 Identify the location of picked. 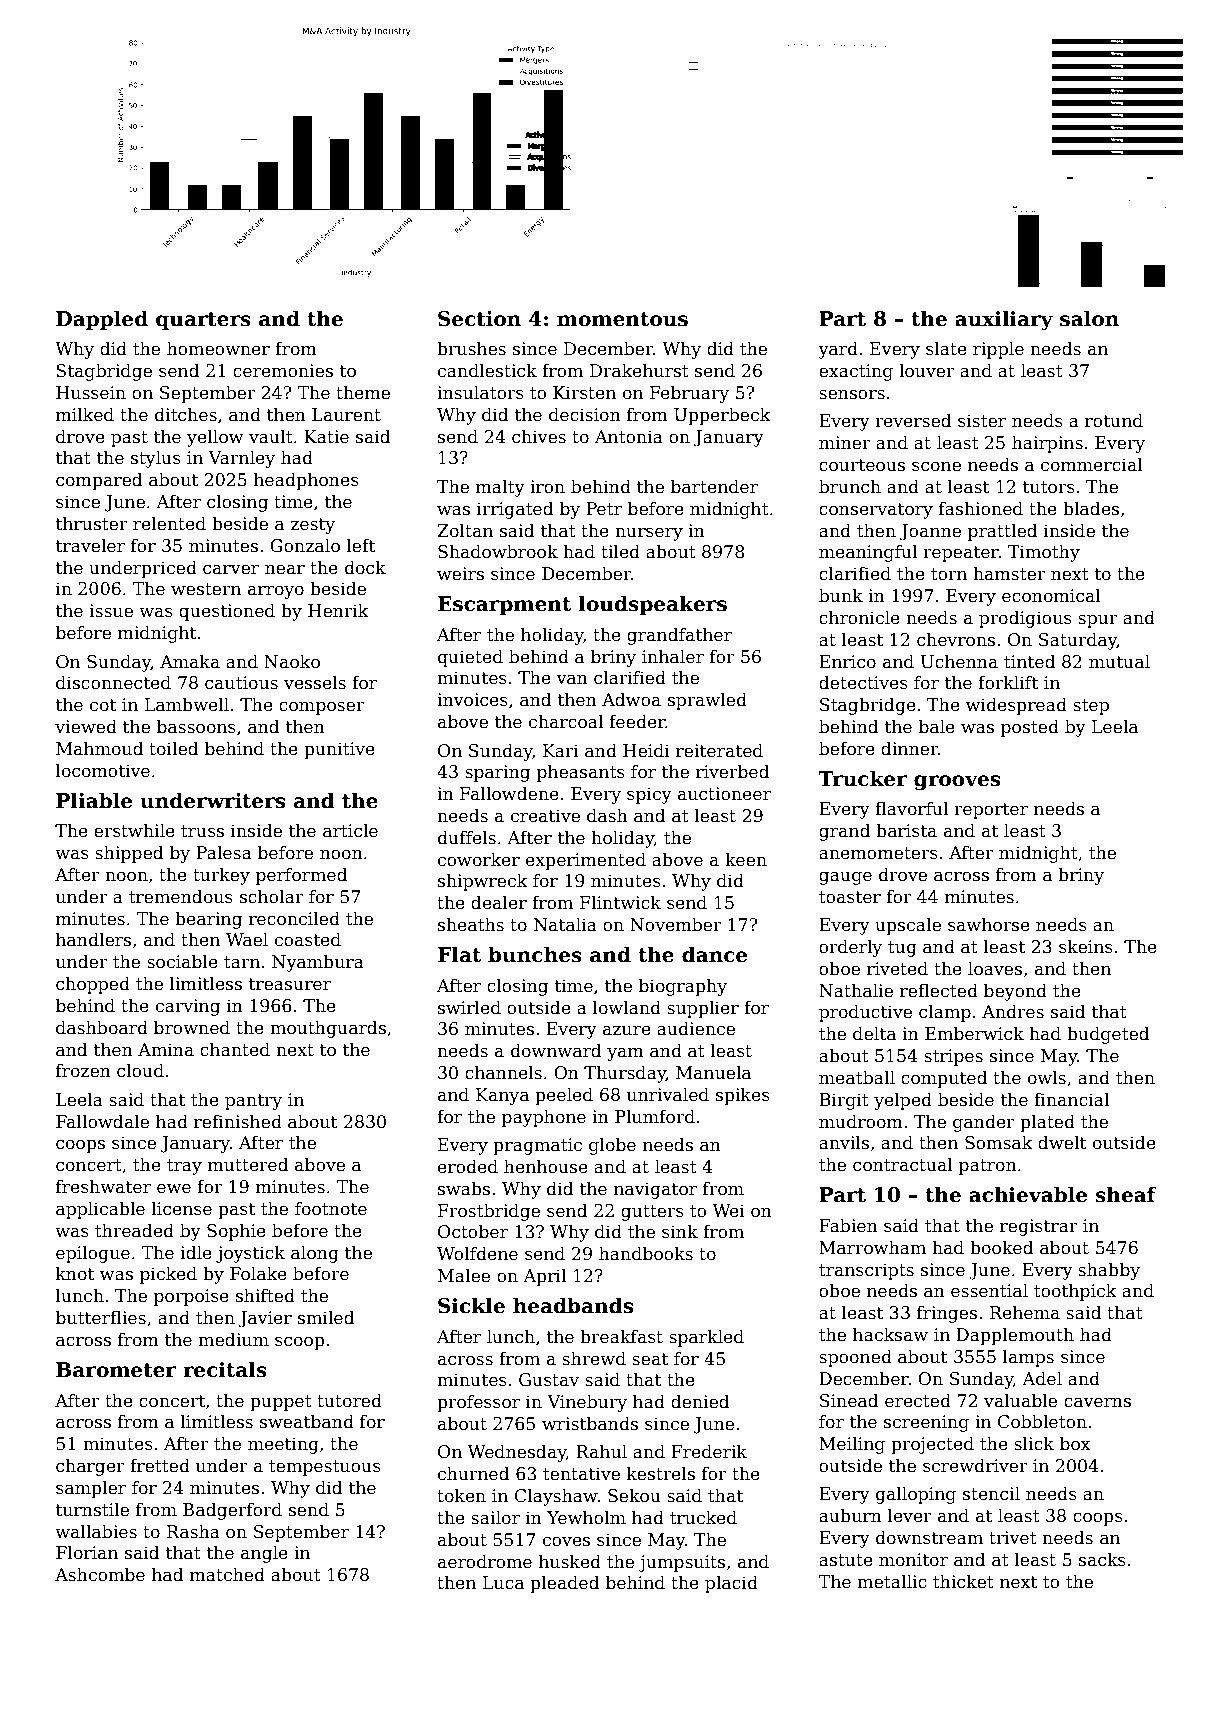
(168, 1275).
